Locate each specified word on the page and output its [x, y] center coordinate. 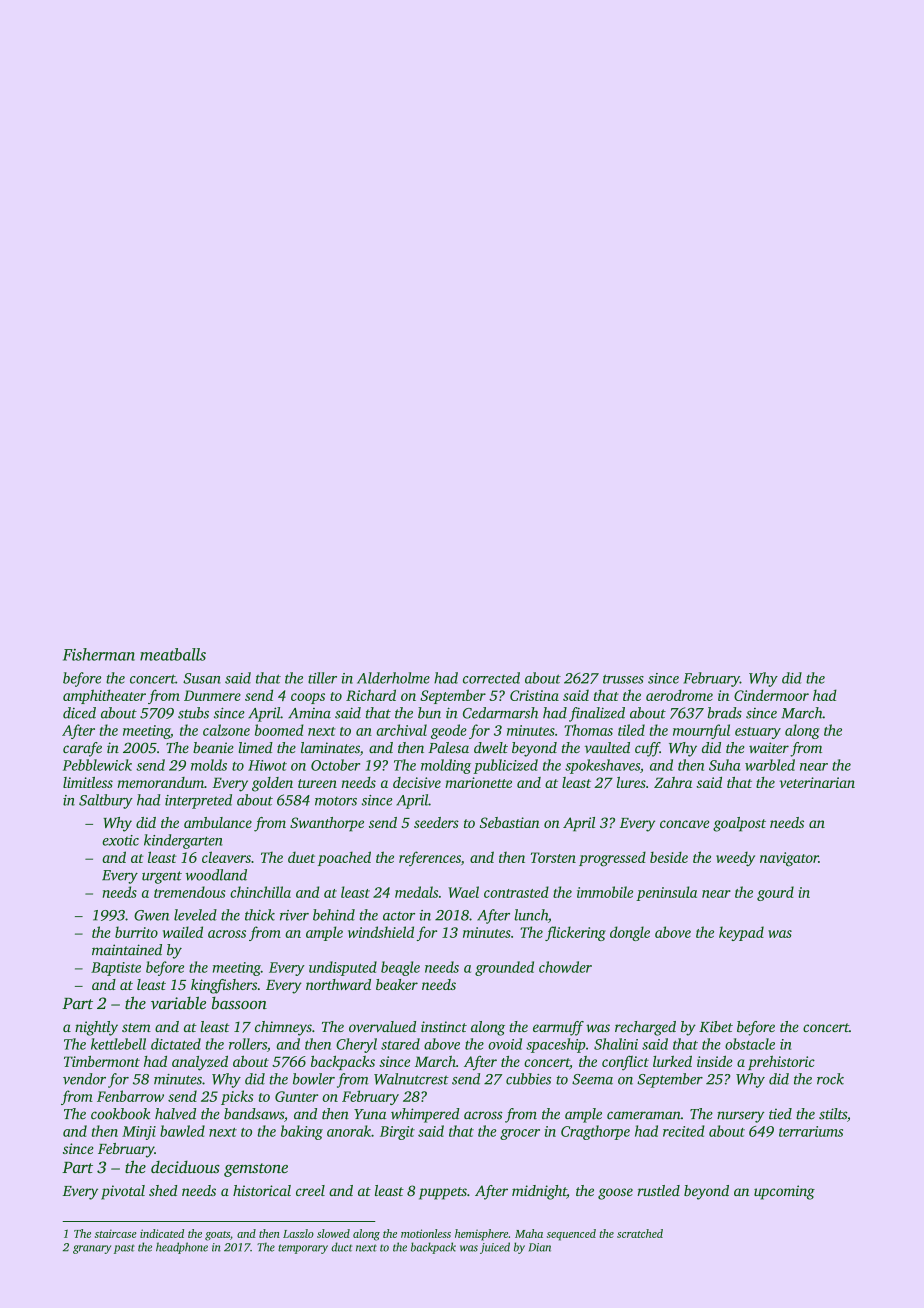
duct [341, 1247]
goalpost [739, 824]
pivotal [123, 1192]
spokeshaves [602, 766]
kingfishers [224, 986]
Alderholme [393, 678]
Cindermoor [771, 695]
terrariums [811, 1131]
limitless [88, 782]
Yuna [370, 1114]
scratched [640, 1233]
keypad [741, 933]
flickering [575, 933]
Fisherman [99, 654]
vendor [84, 1079]
